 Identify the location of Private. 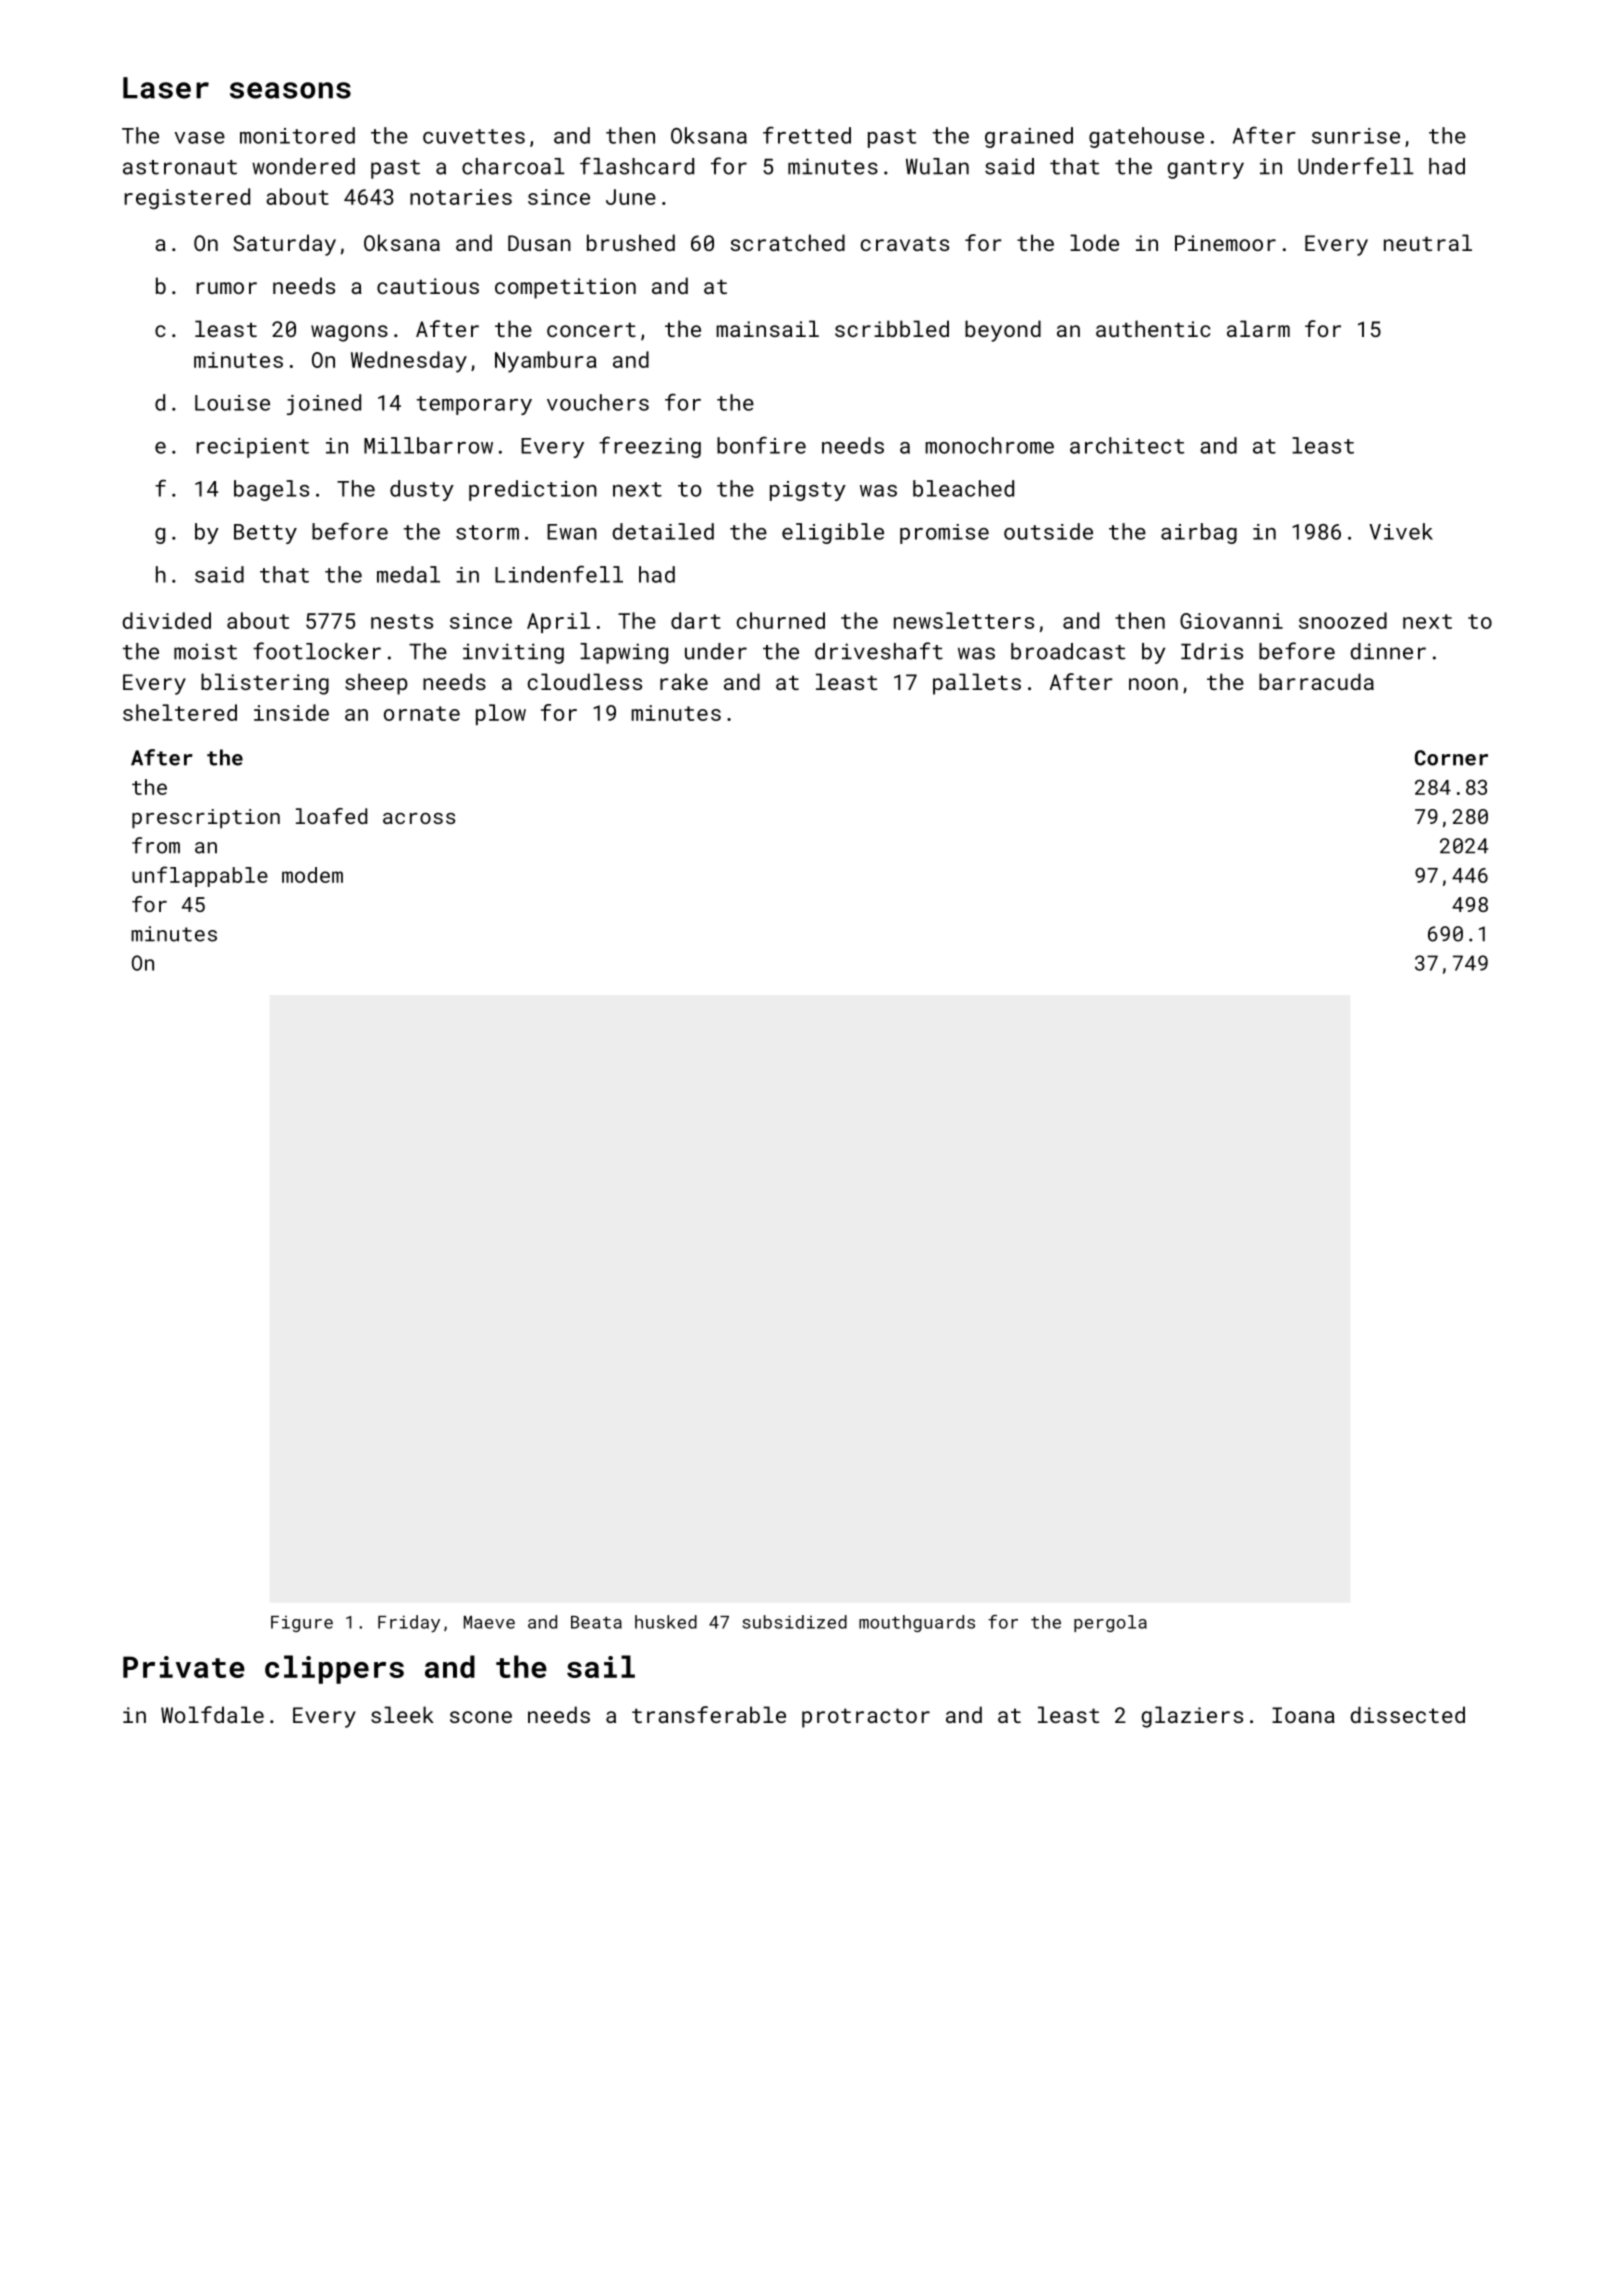
(184, 1667).
